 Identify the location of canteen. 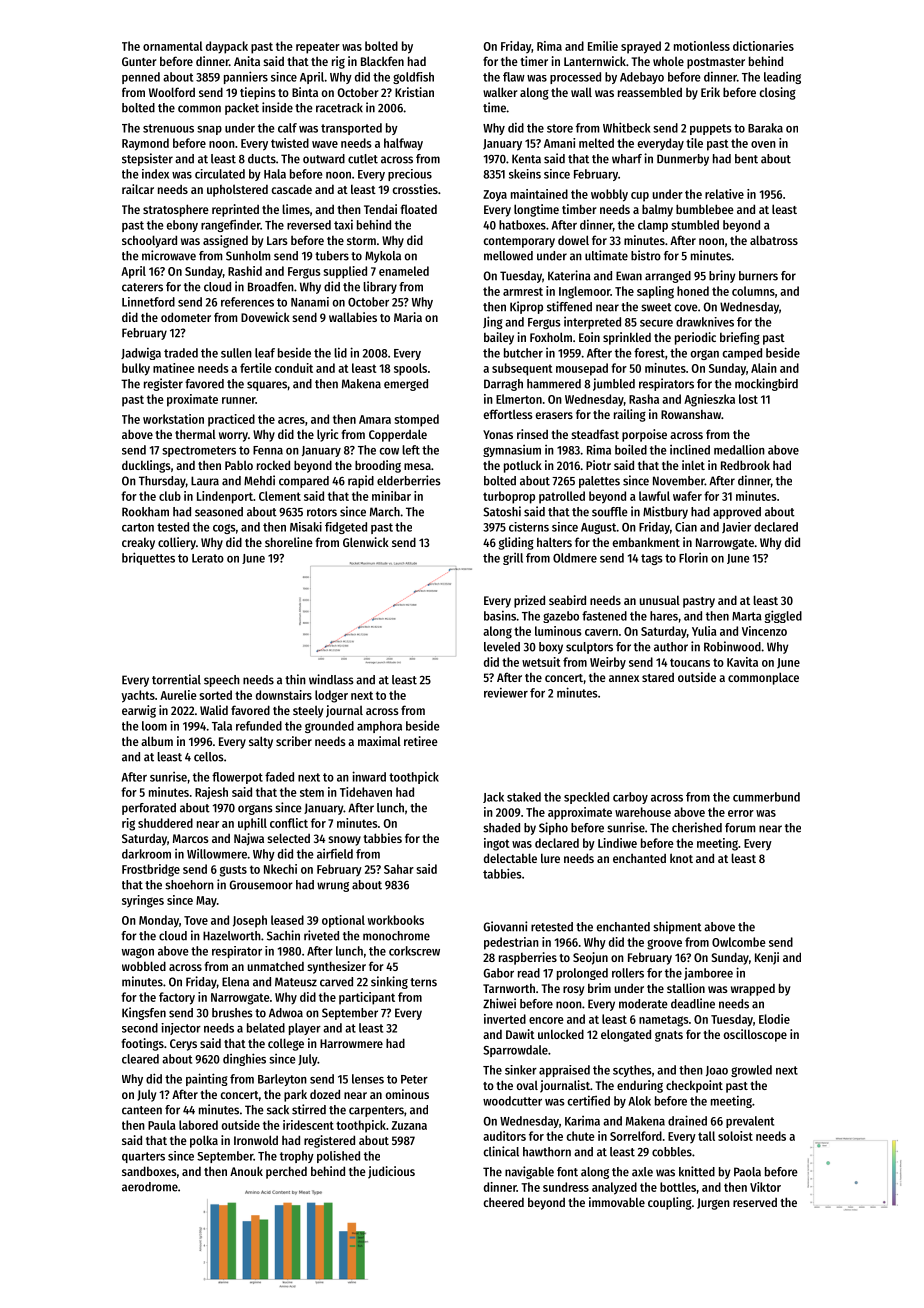
(142, 1110).
